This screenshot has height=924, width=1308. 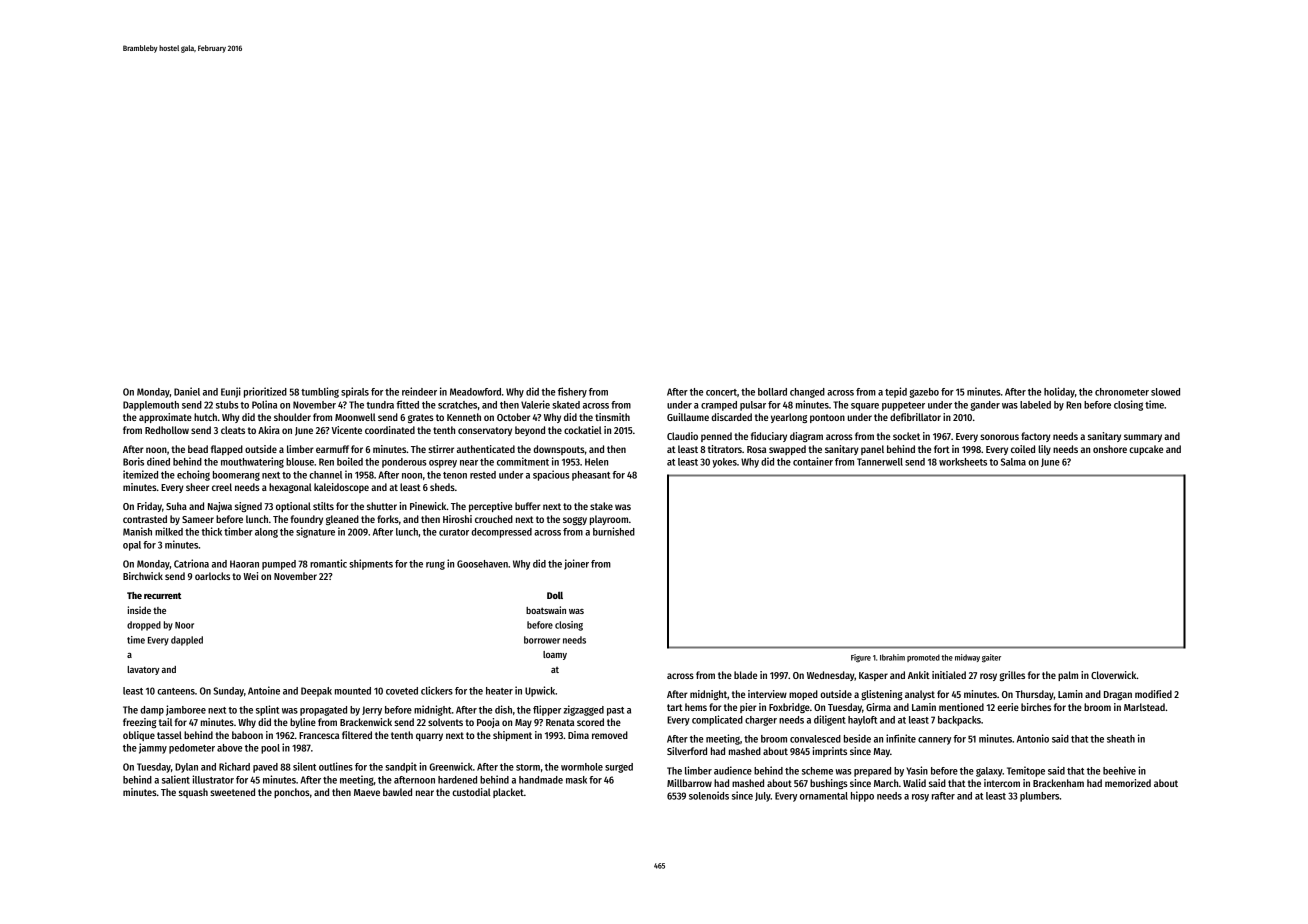 I want to click on tepid, so click(x=896, y=392).
